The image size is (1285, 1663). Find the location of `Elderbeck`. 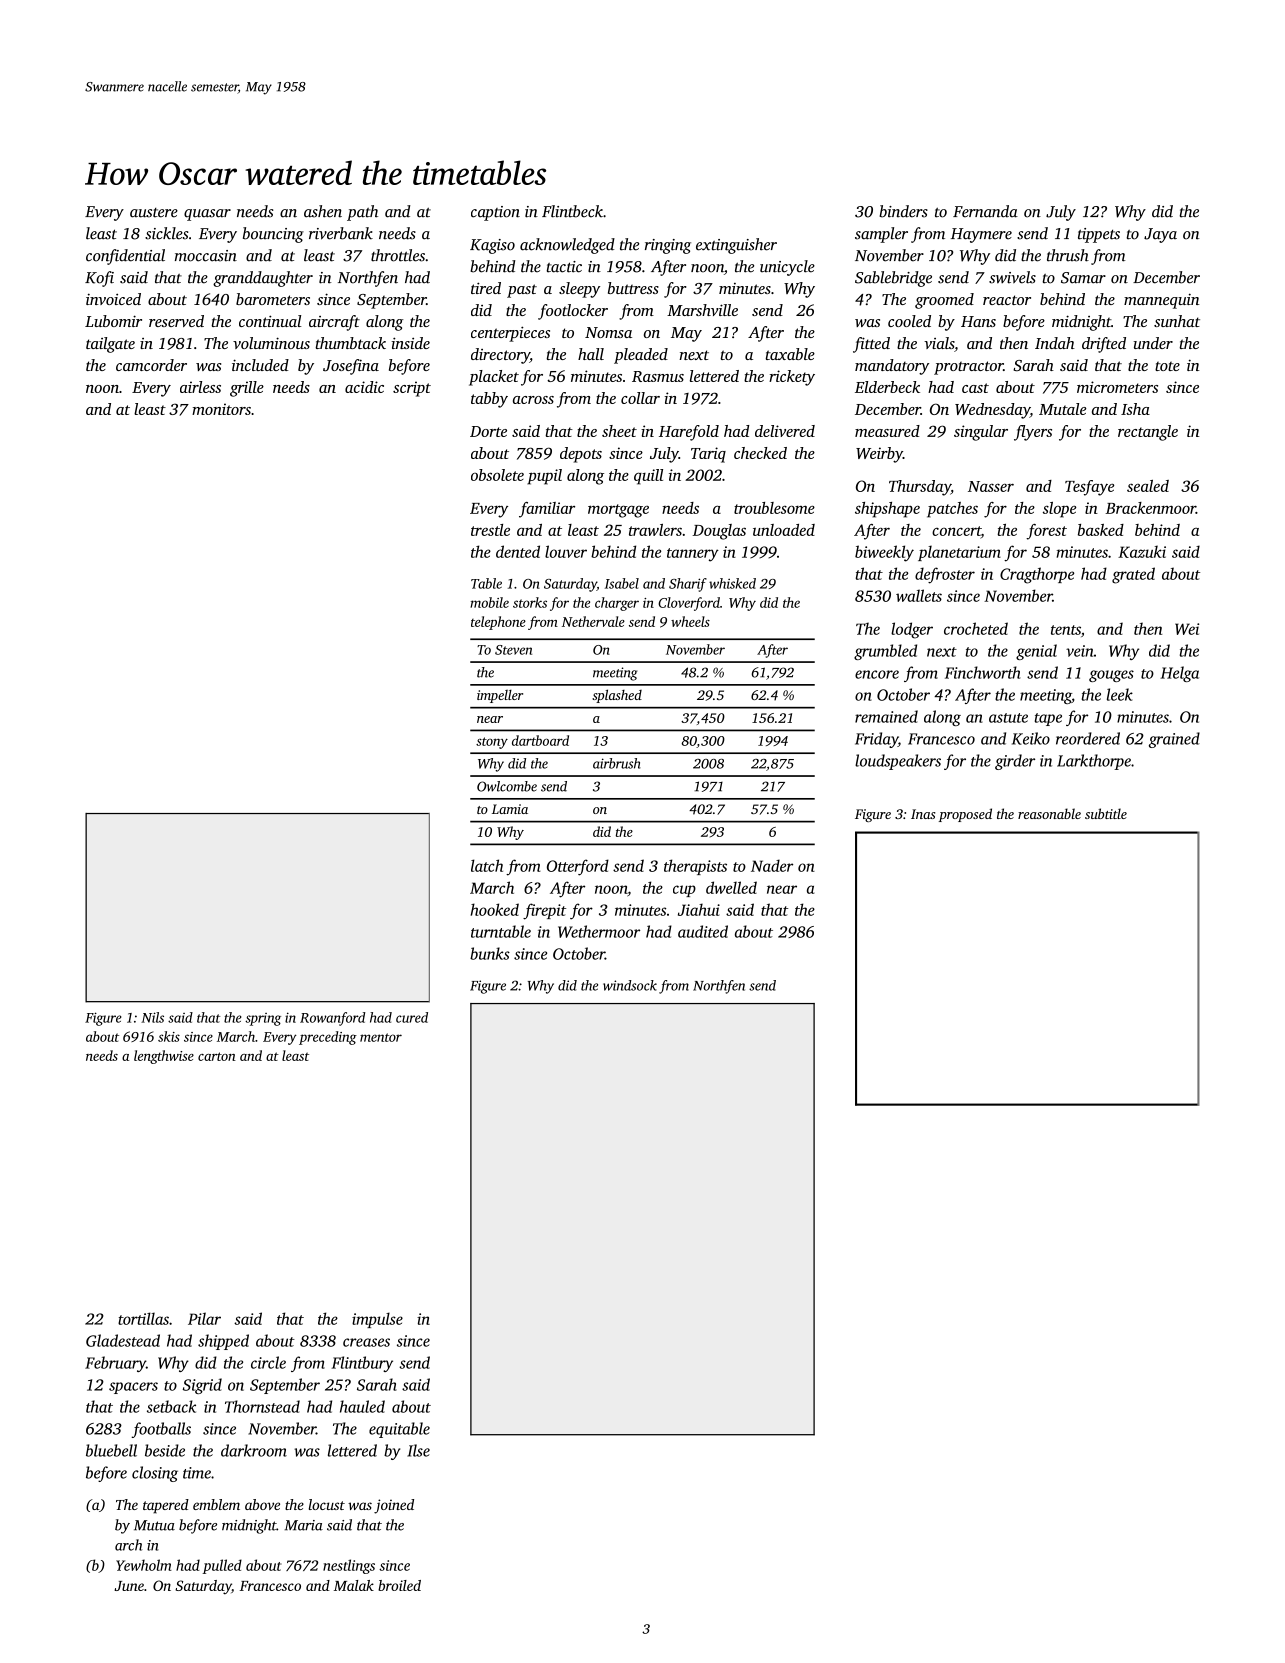

Elderbeck is located at coordinates (887, 387).
